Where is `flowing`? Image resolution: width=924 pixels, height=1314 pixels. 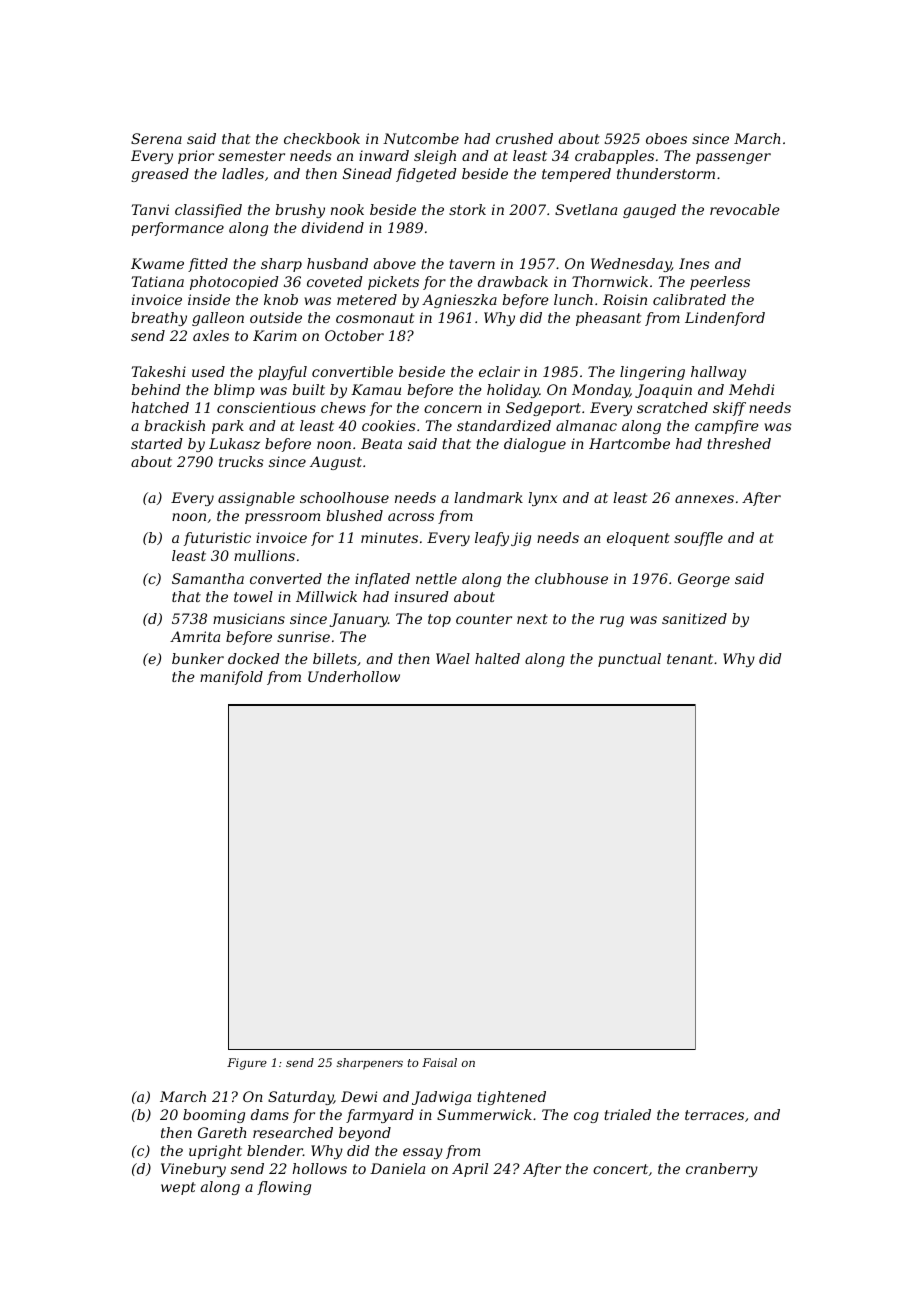 flowing is located at coordinates (284, 1188).
